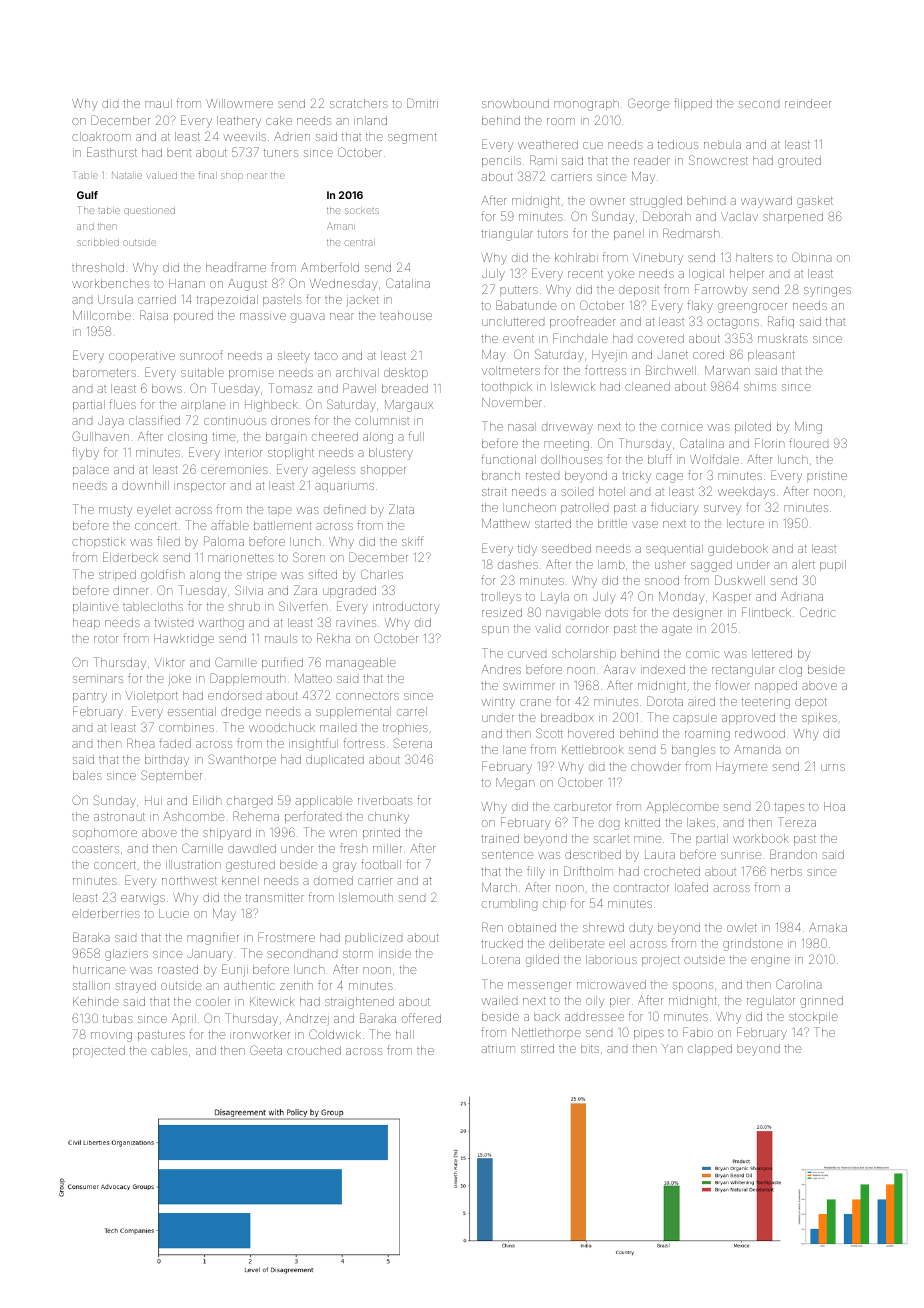 This screenshot has width=924, height=1308. Describe the element at coordinates (179, 152) in the screenshot. I see `bent` at that location.
